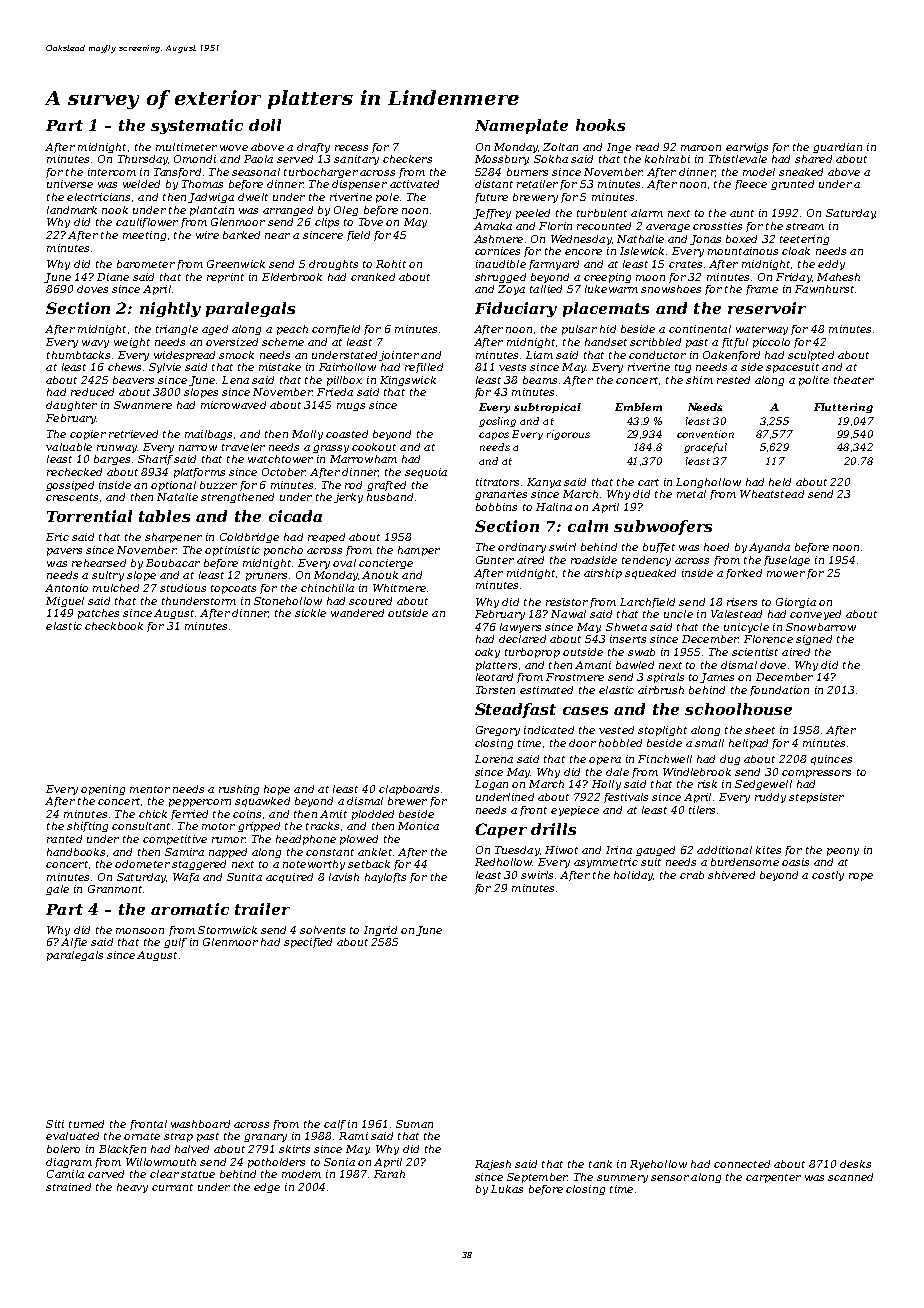 The height and width of the screenshot is (1308, 924). I want to click on capos, so click(494, 436).
